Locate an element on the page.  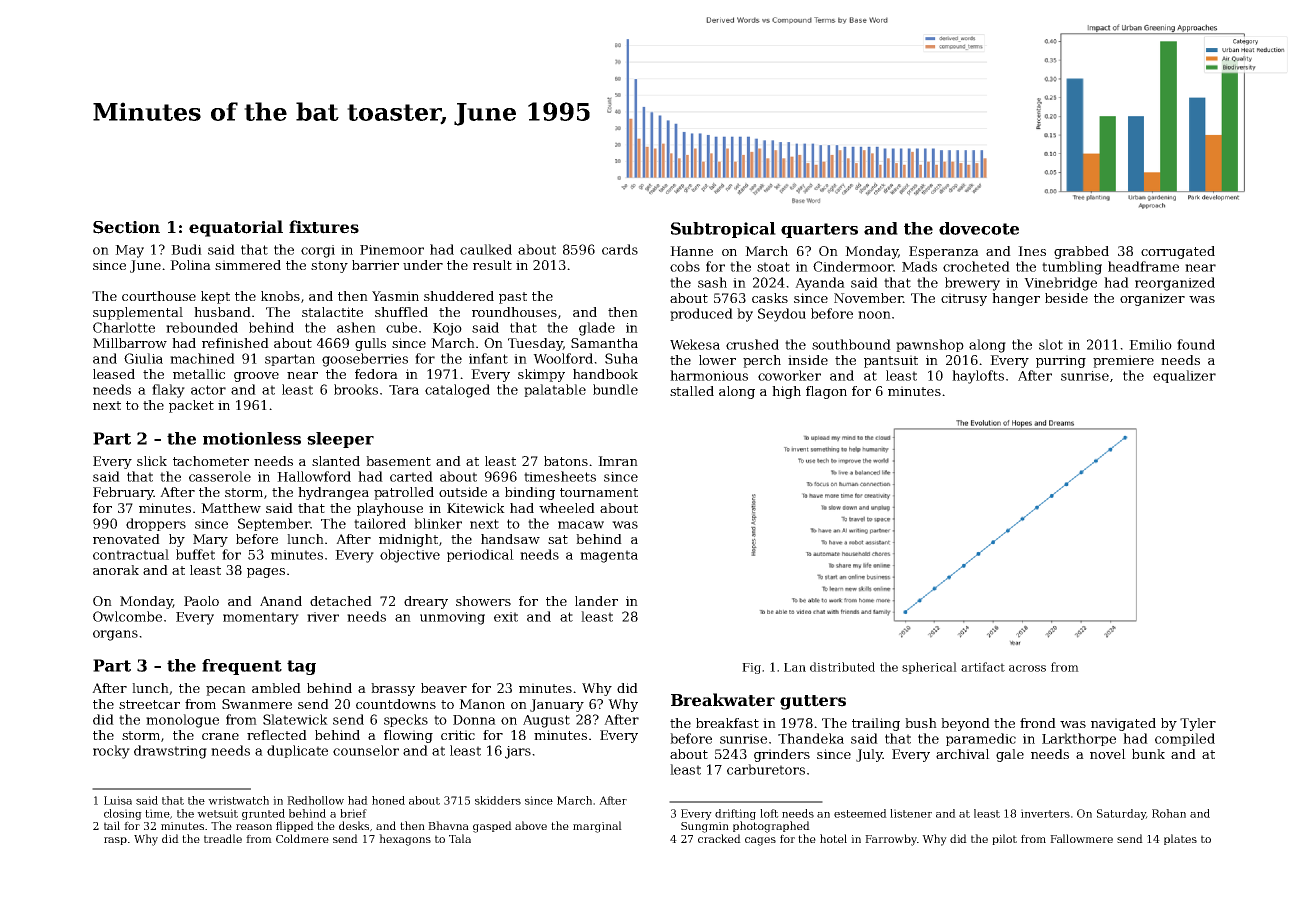
artifact is located at coordinates (983, 667).
